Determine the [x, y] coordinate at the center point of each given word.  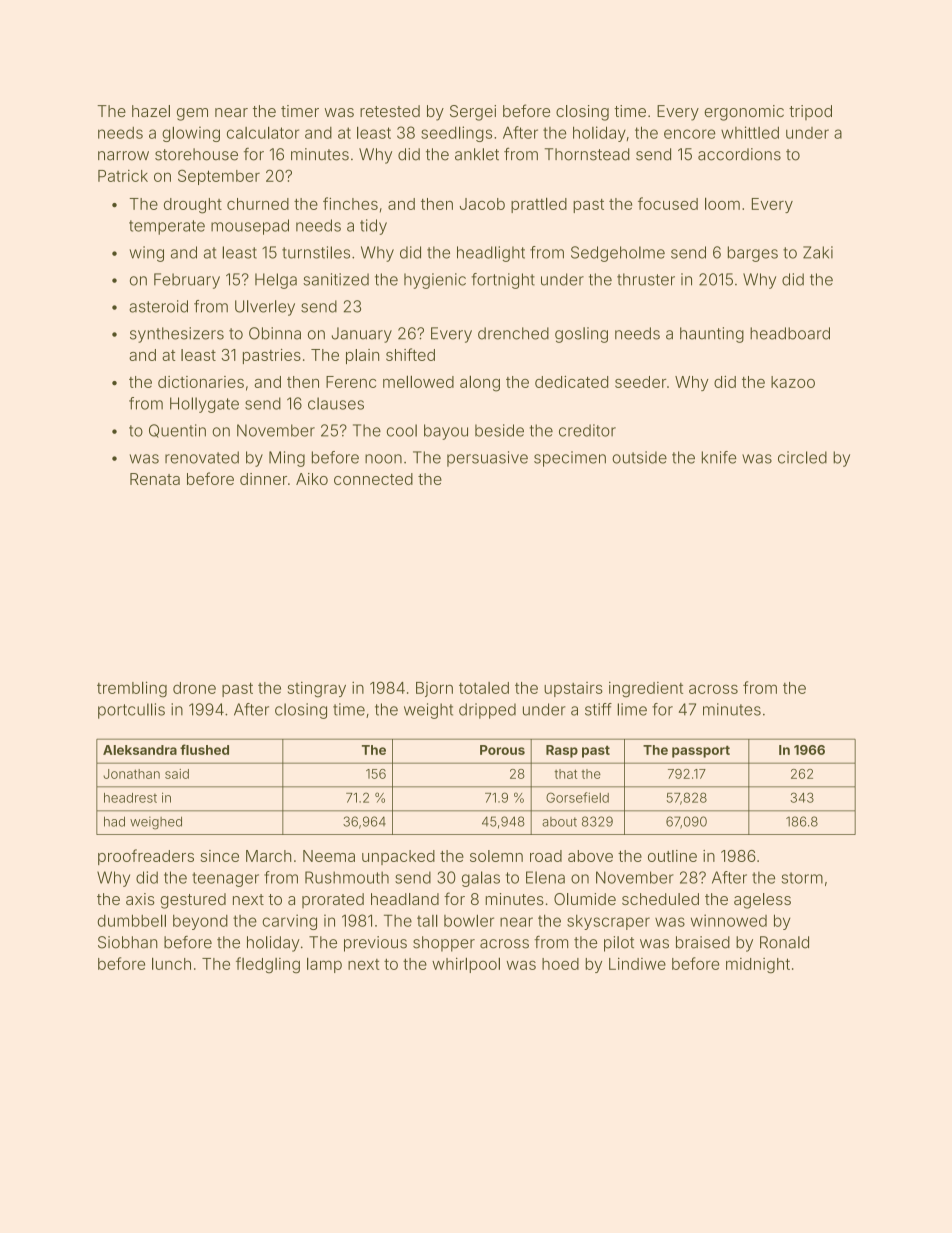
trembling [132, 689]
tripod [810, 112]
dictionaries [201, 382]
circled [802, 457]
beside [499, 430]
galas [481, 879]
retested [390, 111]
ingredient [646, 690]
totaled [484, 688]
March [268, 856]
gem [192, 114]
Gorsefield [577, 797]
